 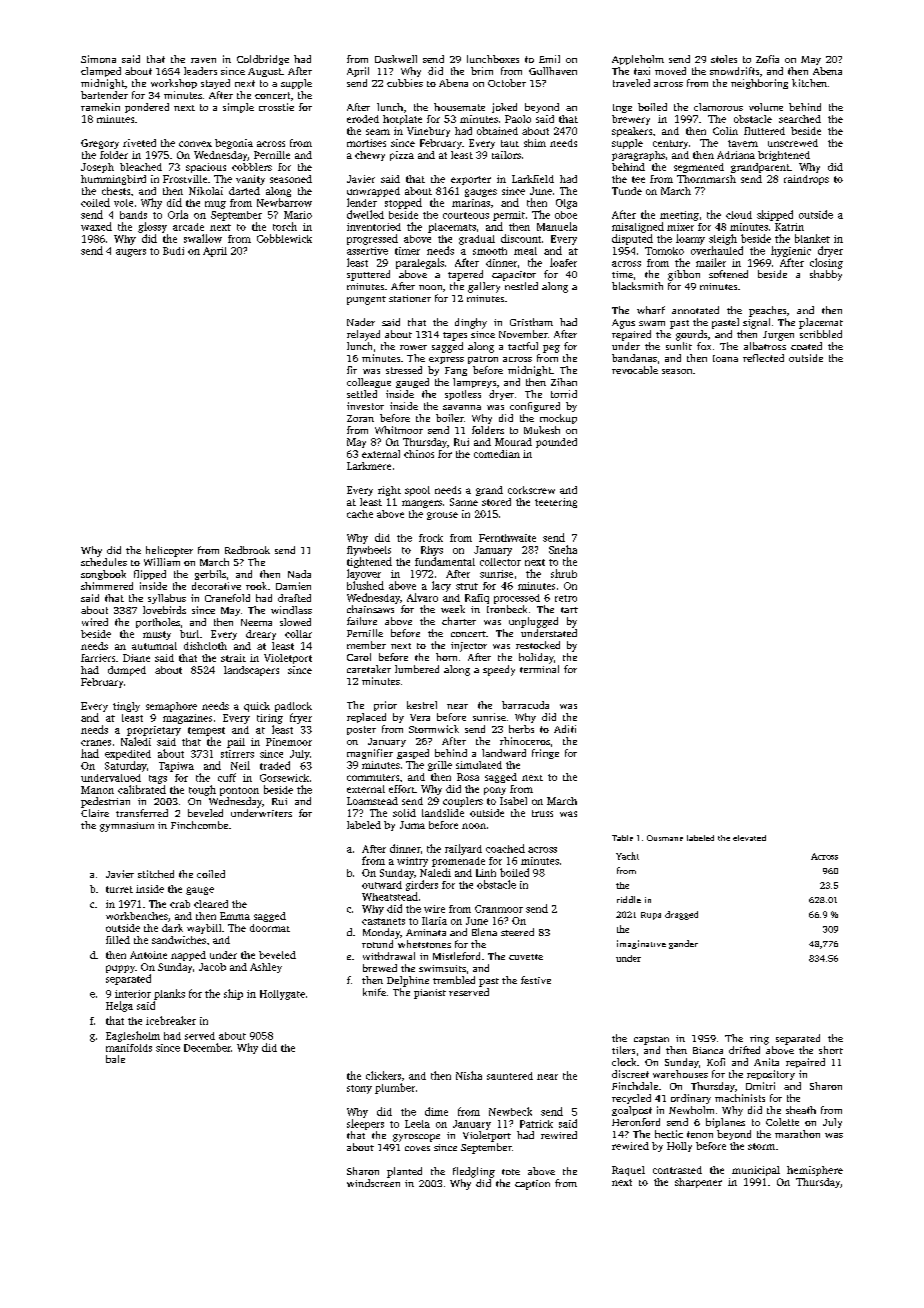 I want to click on elevated, so click(x=749, y=838).
